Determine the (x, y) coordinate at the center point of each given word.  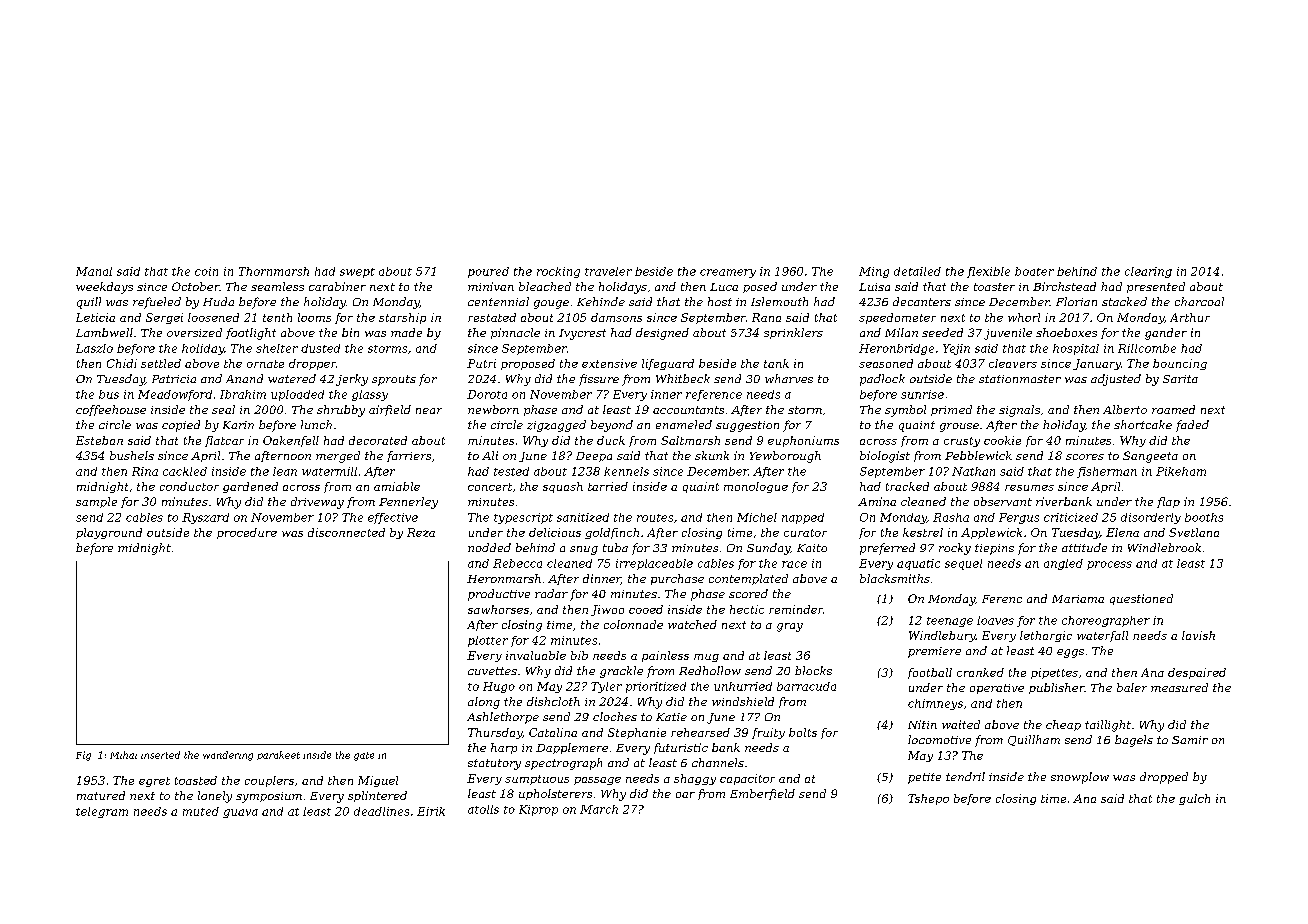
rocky (955, 549)
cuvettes (492, 671)
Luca (724, 287)
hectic (747, 609)
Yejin (956, 349)
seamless (277, 286)
